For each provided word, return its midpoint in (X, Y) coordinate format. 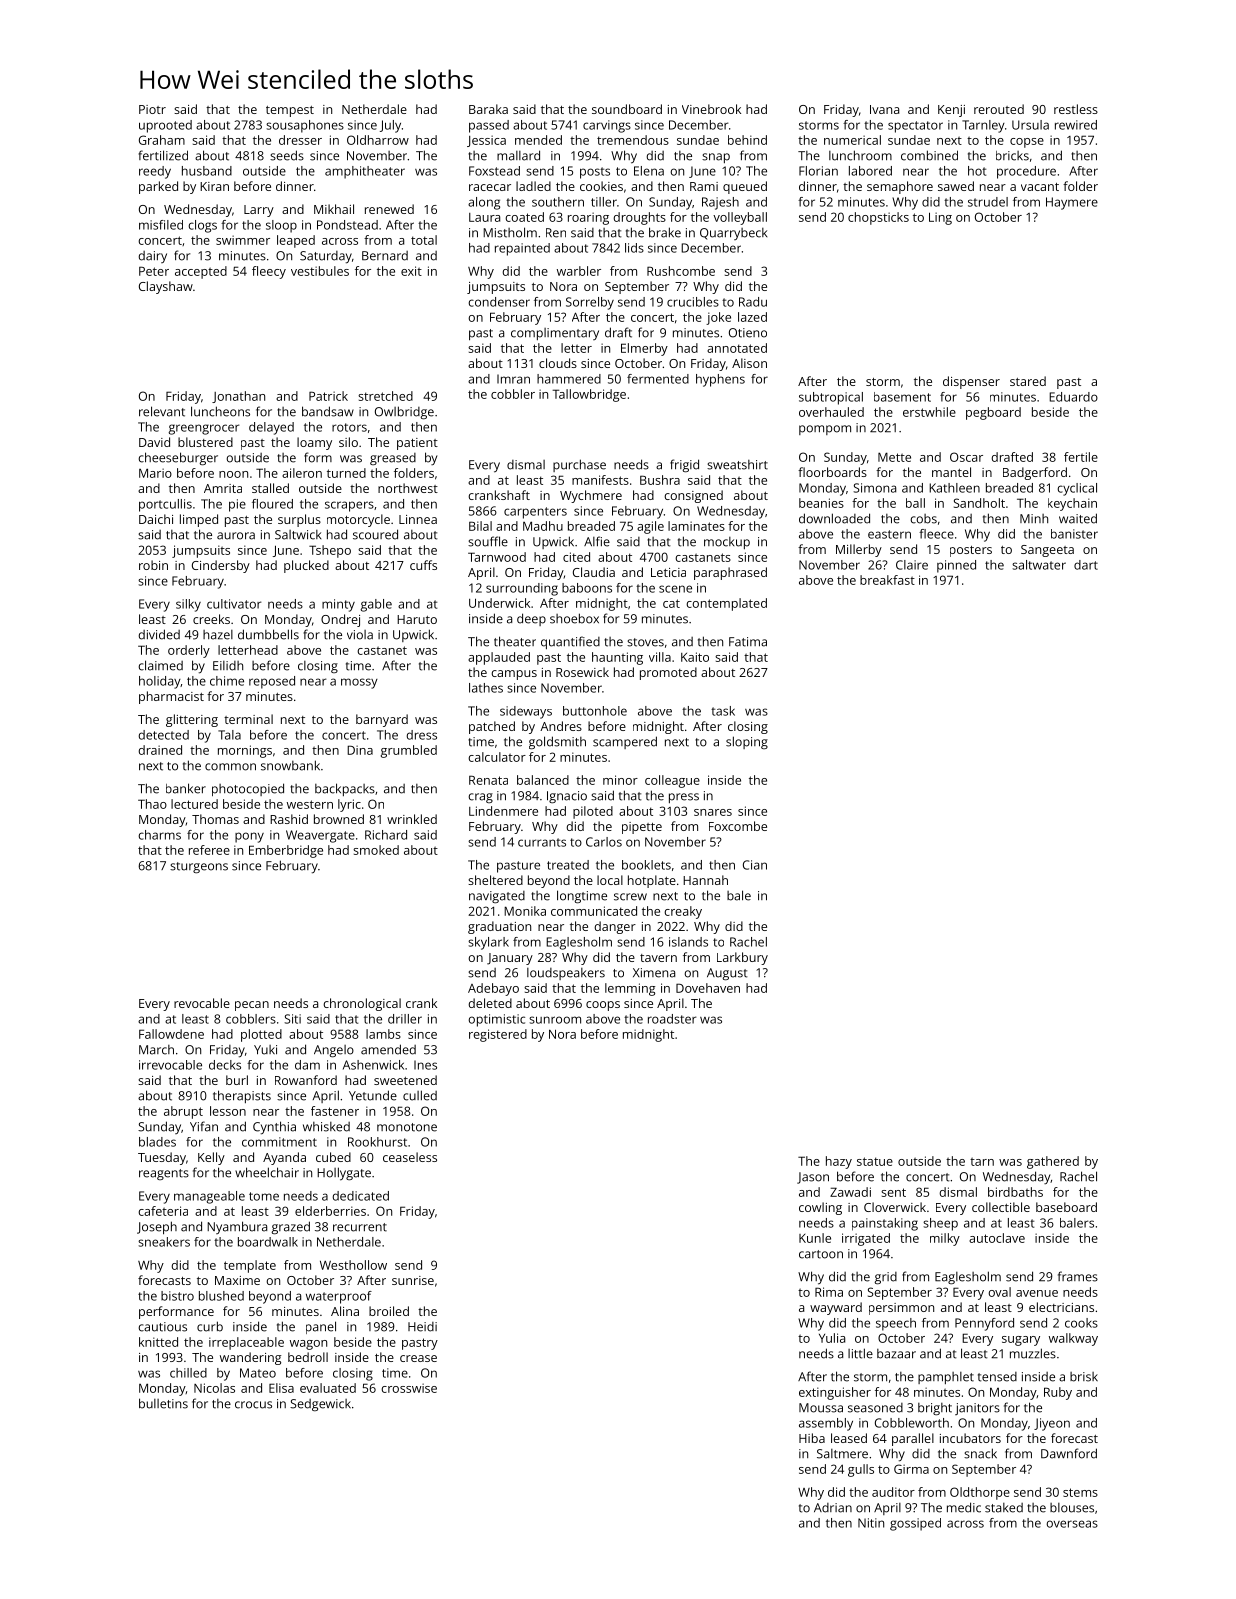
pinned (956, 566)
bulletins (163, 1403)
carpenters (535, 513)
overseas (1072, 1524)
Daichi (156, 519)
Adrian (833, 1508)
